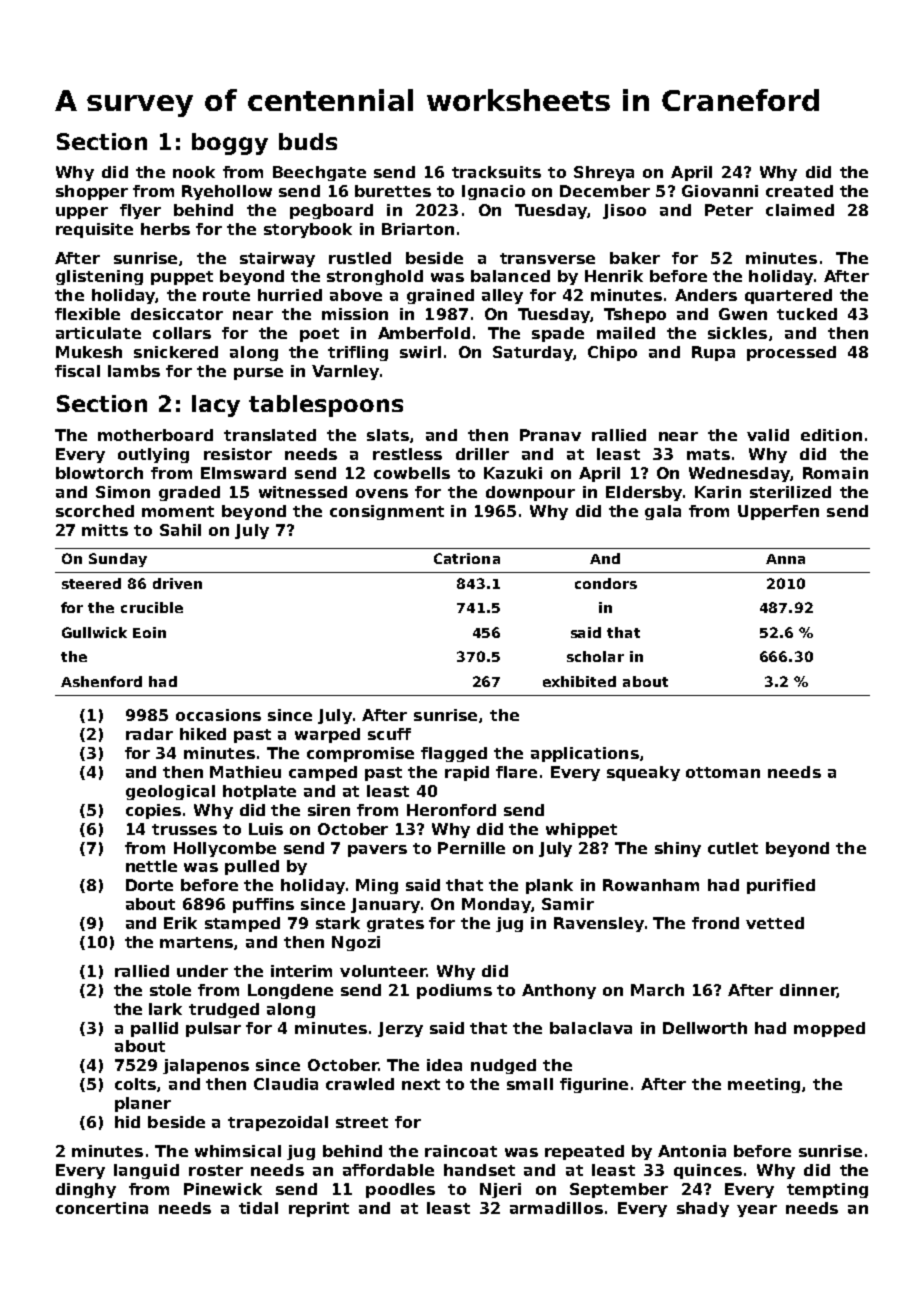 The height and width of the image is (1308, 924). What do you see at coordinates (286, 1084) in the image?
I see `Claudia` at bounding box center [286, 1084].
